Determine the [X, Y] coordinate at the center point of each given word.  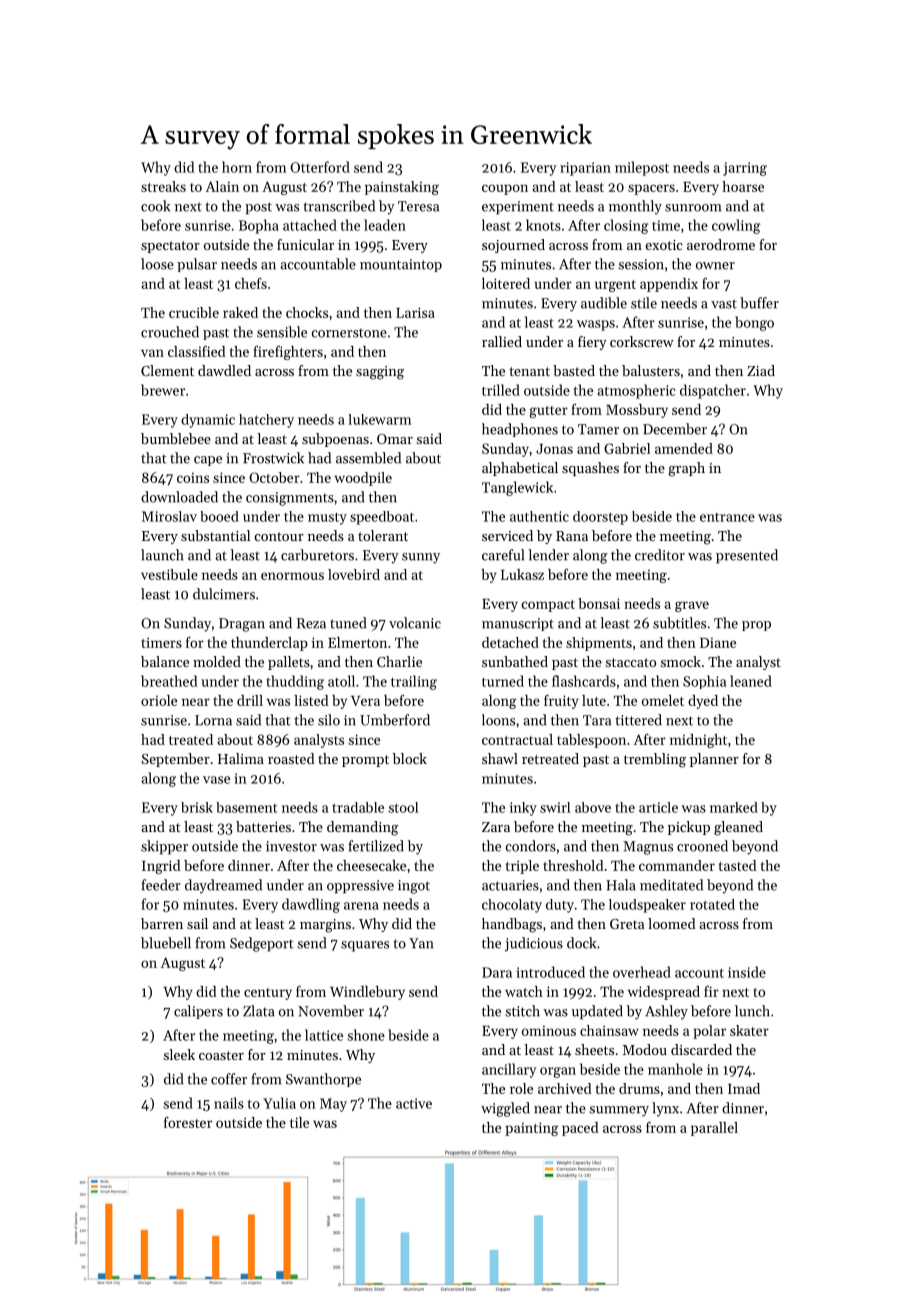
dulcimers [224, 594]
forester [188, 1122]
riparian [585, 169]
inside [747, 972]
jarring [745, 169]
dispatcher [713, 391]
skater [749, 1030]
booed [219, 516]
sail [197, 923]
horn [237, 167]
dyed [703, 702]
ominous [549, 1031]
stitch [523, 1011]
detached [510, 642]
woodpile [363, 479]
